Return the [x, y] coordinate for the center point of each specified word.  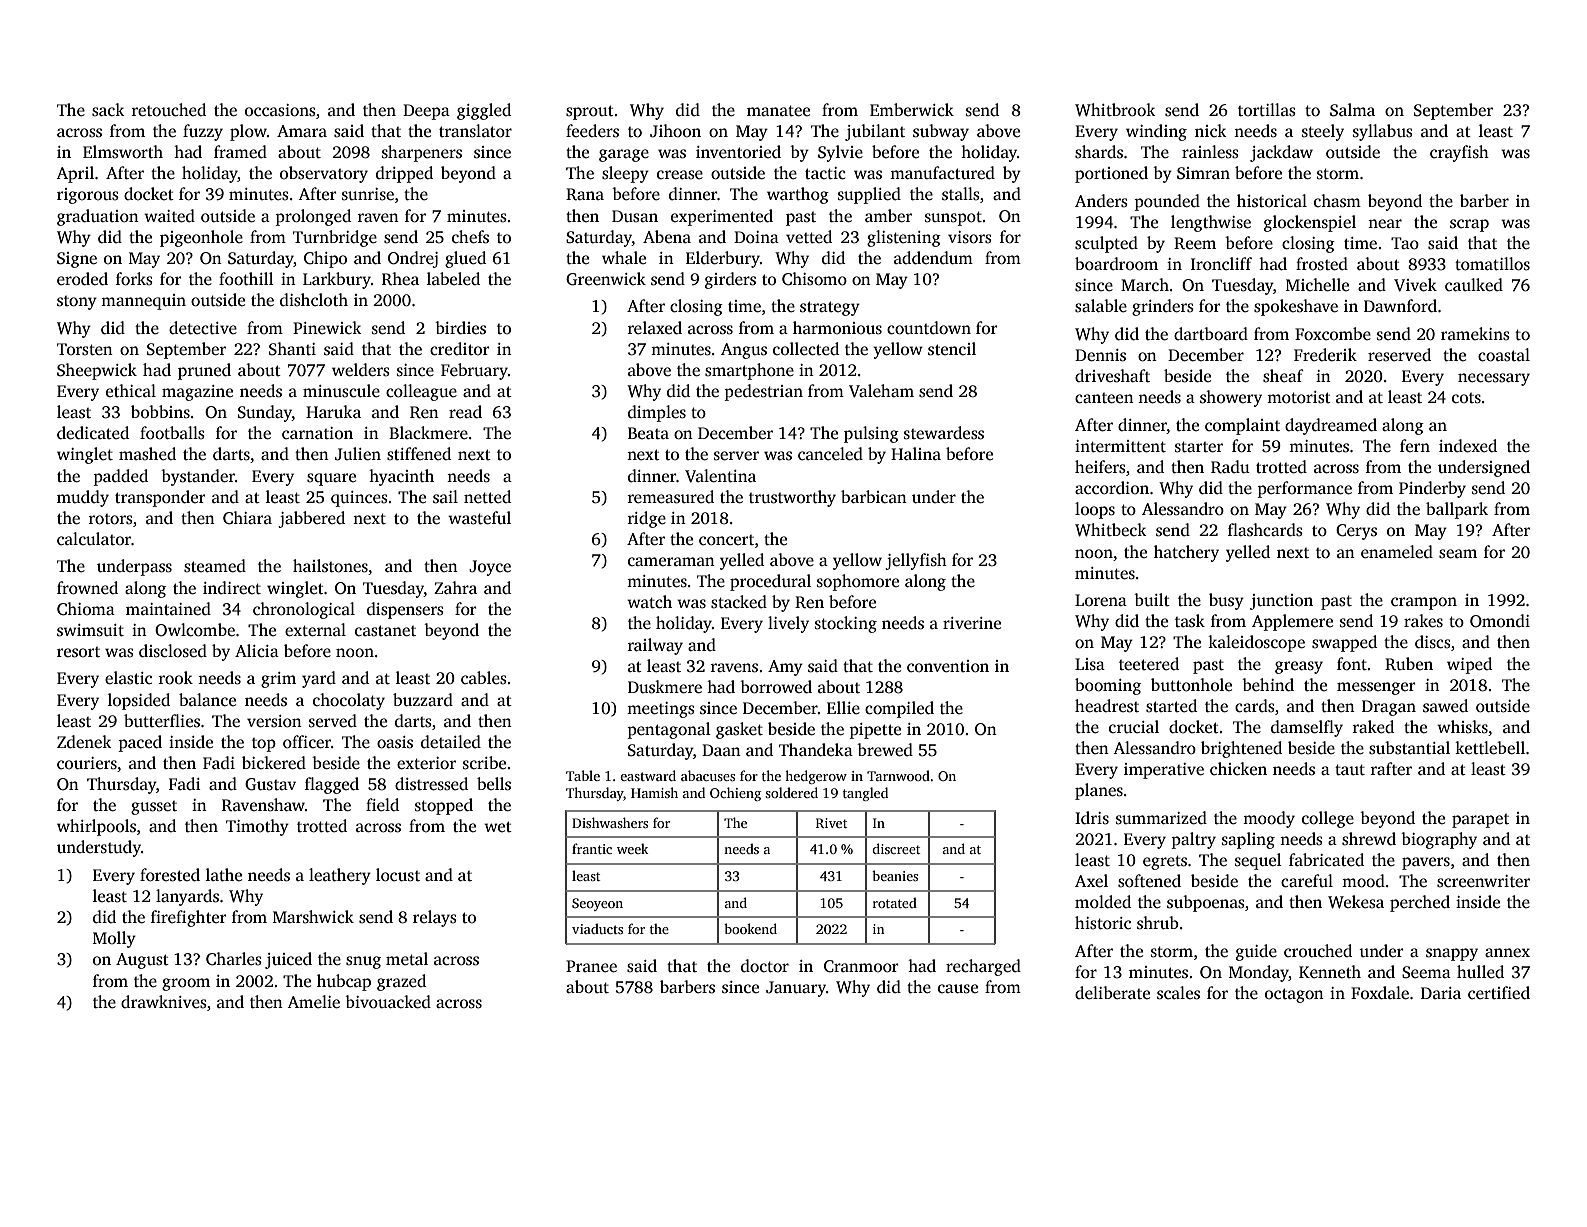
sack [108, 110]
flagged [332, 785]
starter [1199, 447]
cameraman [671, 561]
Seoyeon [597, 904]
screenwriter [1483, 881]
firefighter [189, 918]
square [331, 479]
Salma [1352, 110]
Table [583, 775]
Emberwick [912, 110]
